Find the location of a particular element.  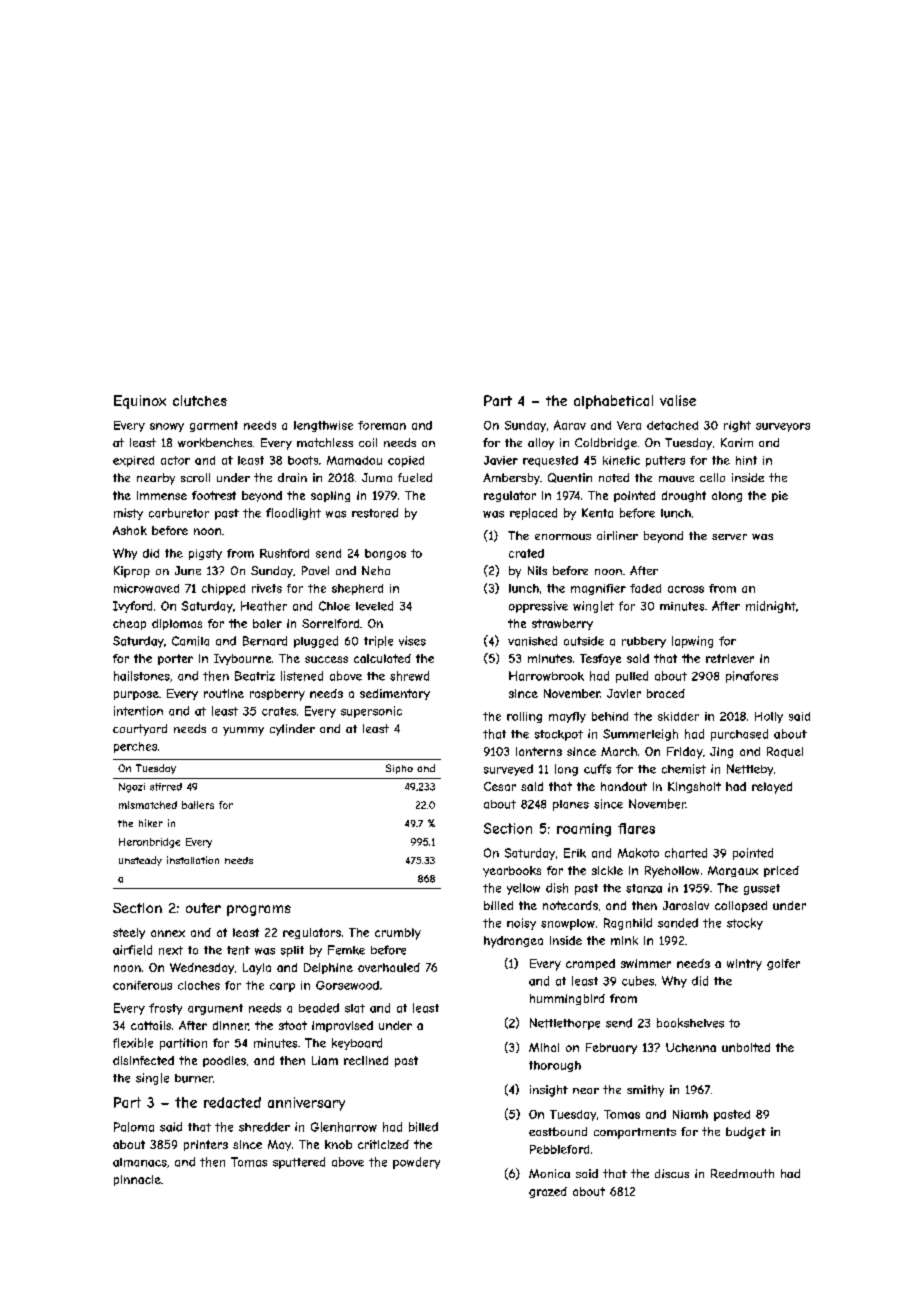

poodles is located at coordinates (224, 1061).
